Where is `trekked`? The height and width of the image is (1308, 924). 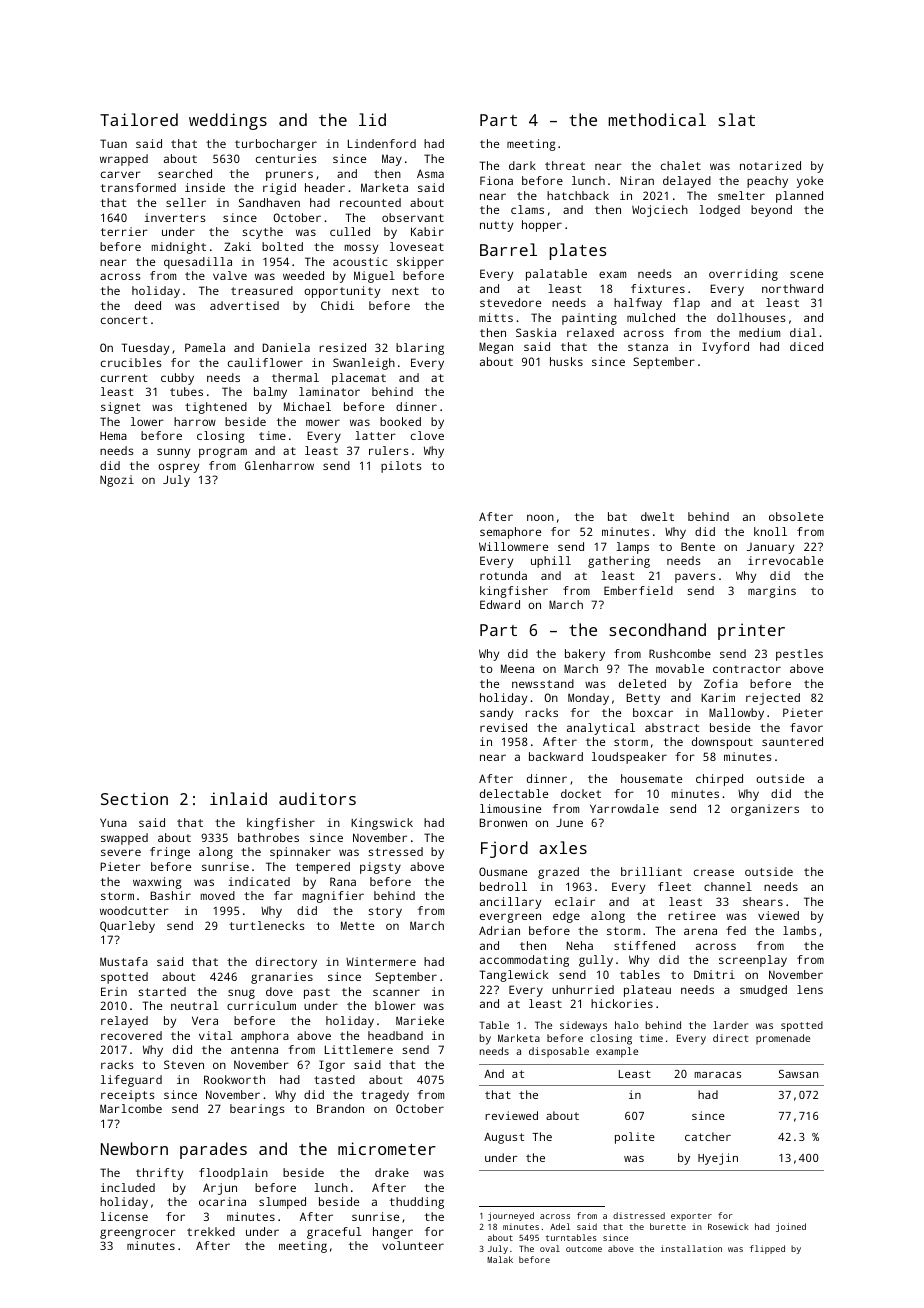
trekked is located at coordinates (211, 1231).
